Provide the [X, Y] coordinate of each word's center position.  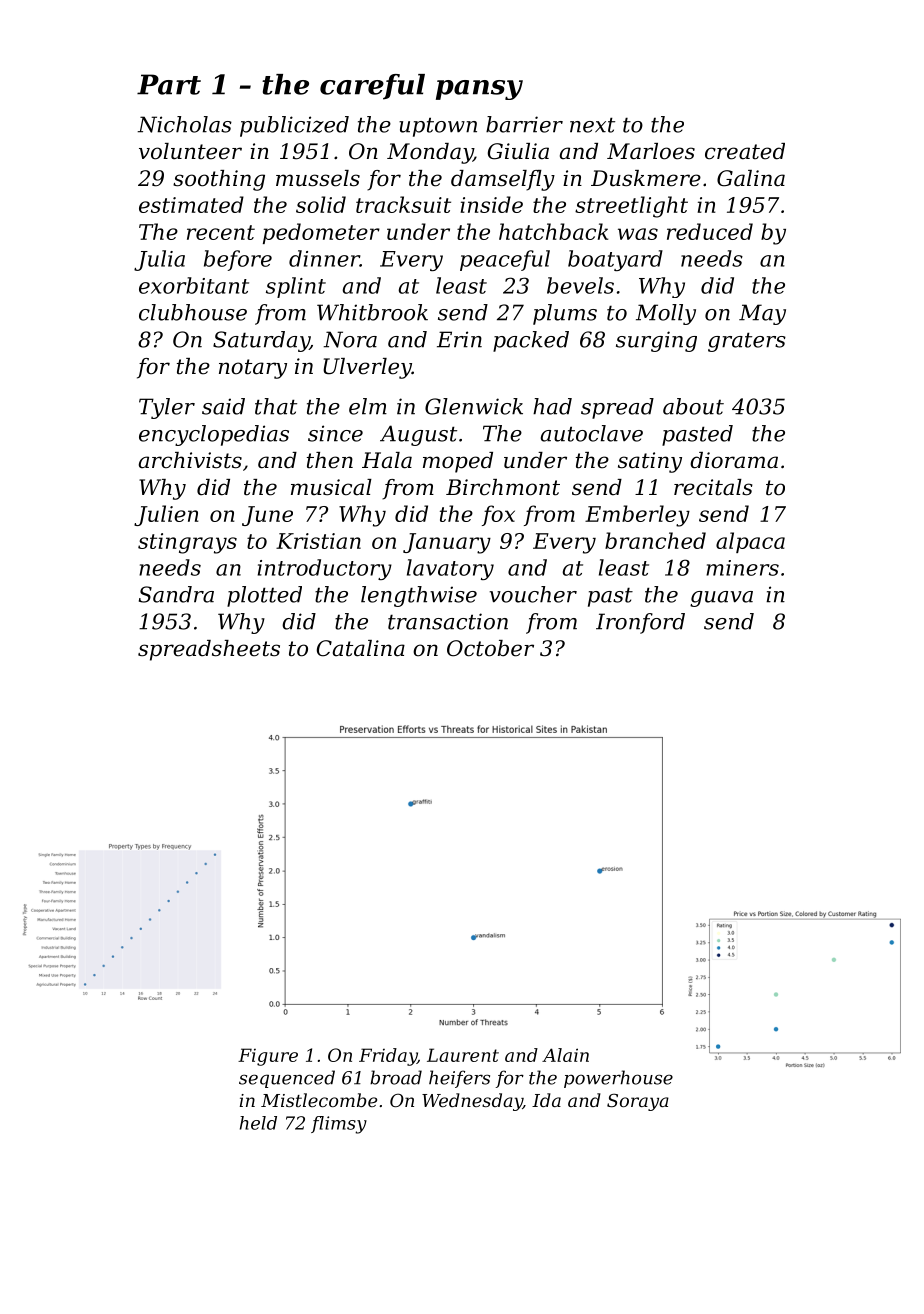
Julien [166, 515]
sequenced [287, 1079]
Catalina [361, 648]
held [258, 1123]
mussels [318, 178]
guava [721, 599]
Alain [565, 1055]
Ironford [640, 623]
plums [565, 314]
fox [498, 515]
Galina [751, 178]
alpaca [750, 542]
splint [296, 287]
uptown [438, 127]
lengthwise [419, 596]
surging [656, 341]
